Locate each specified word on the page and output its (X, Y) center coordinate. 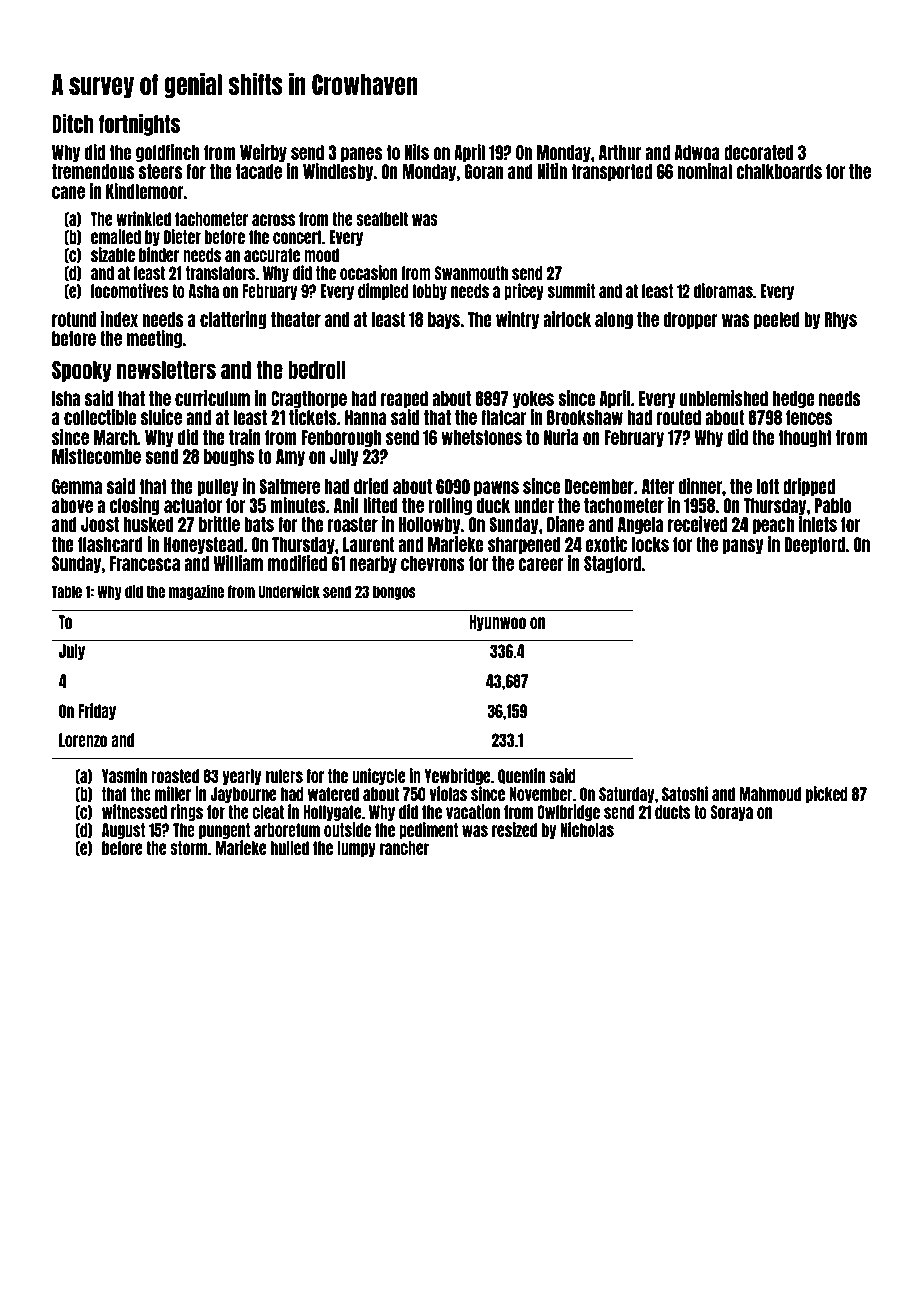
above (72, 505)
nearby (373, 564)
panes (361, 154)
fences (809, 417)
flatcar (503, 417)
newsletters (166, 370)
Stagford (612, 564)
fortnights (139, 125)
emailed (116, 236)
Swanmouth (471, 273)
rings (187, 812)
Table (67, 591)
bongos (394, 592)
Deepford (815, 545)
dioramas (723, 290)
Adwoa (697, 152)
